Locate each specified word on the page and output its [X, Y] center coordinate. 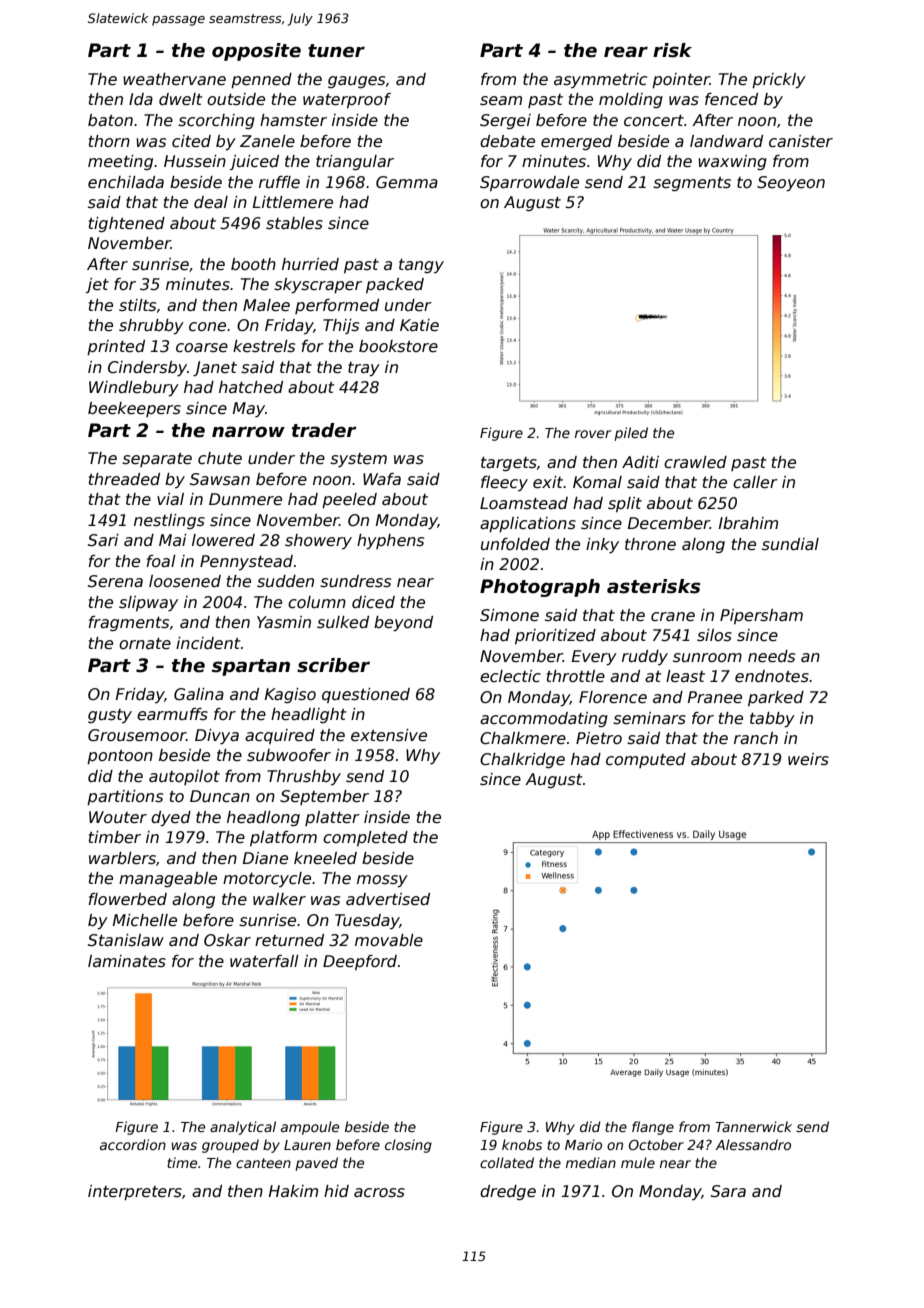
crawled [695, 462]
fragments [128, 623]
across [379, 1193]
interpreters [135, 1192]
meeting [120, 162]
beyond [403, 624]
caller [755, 482]
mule [638, 1162]
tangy [421, 266]
